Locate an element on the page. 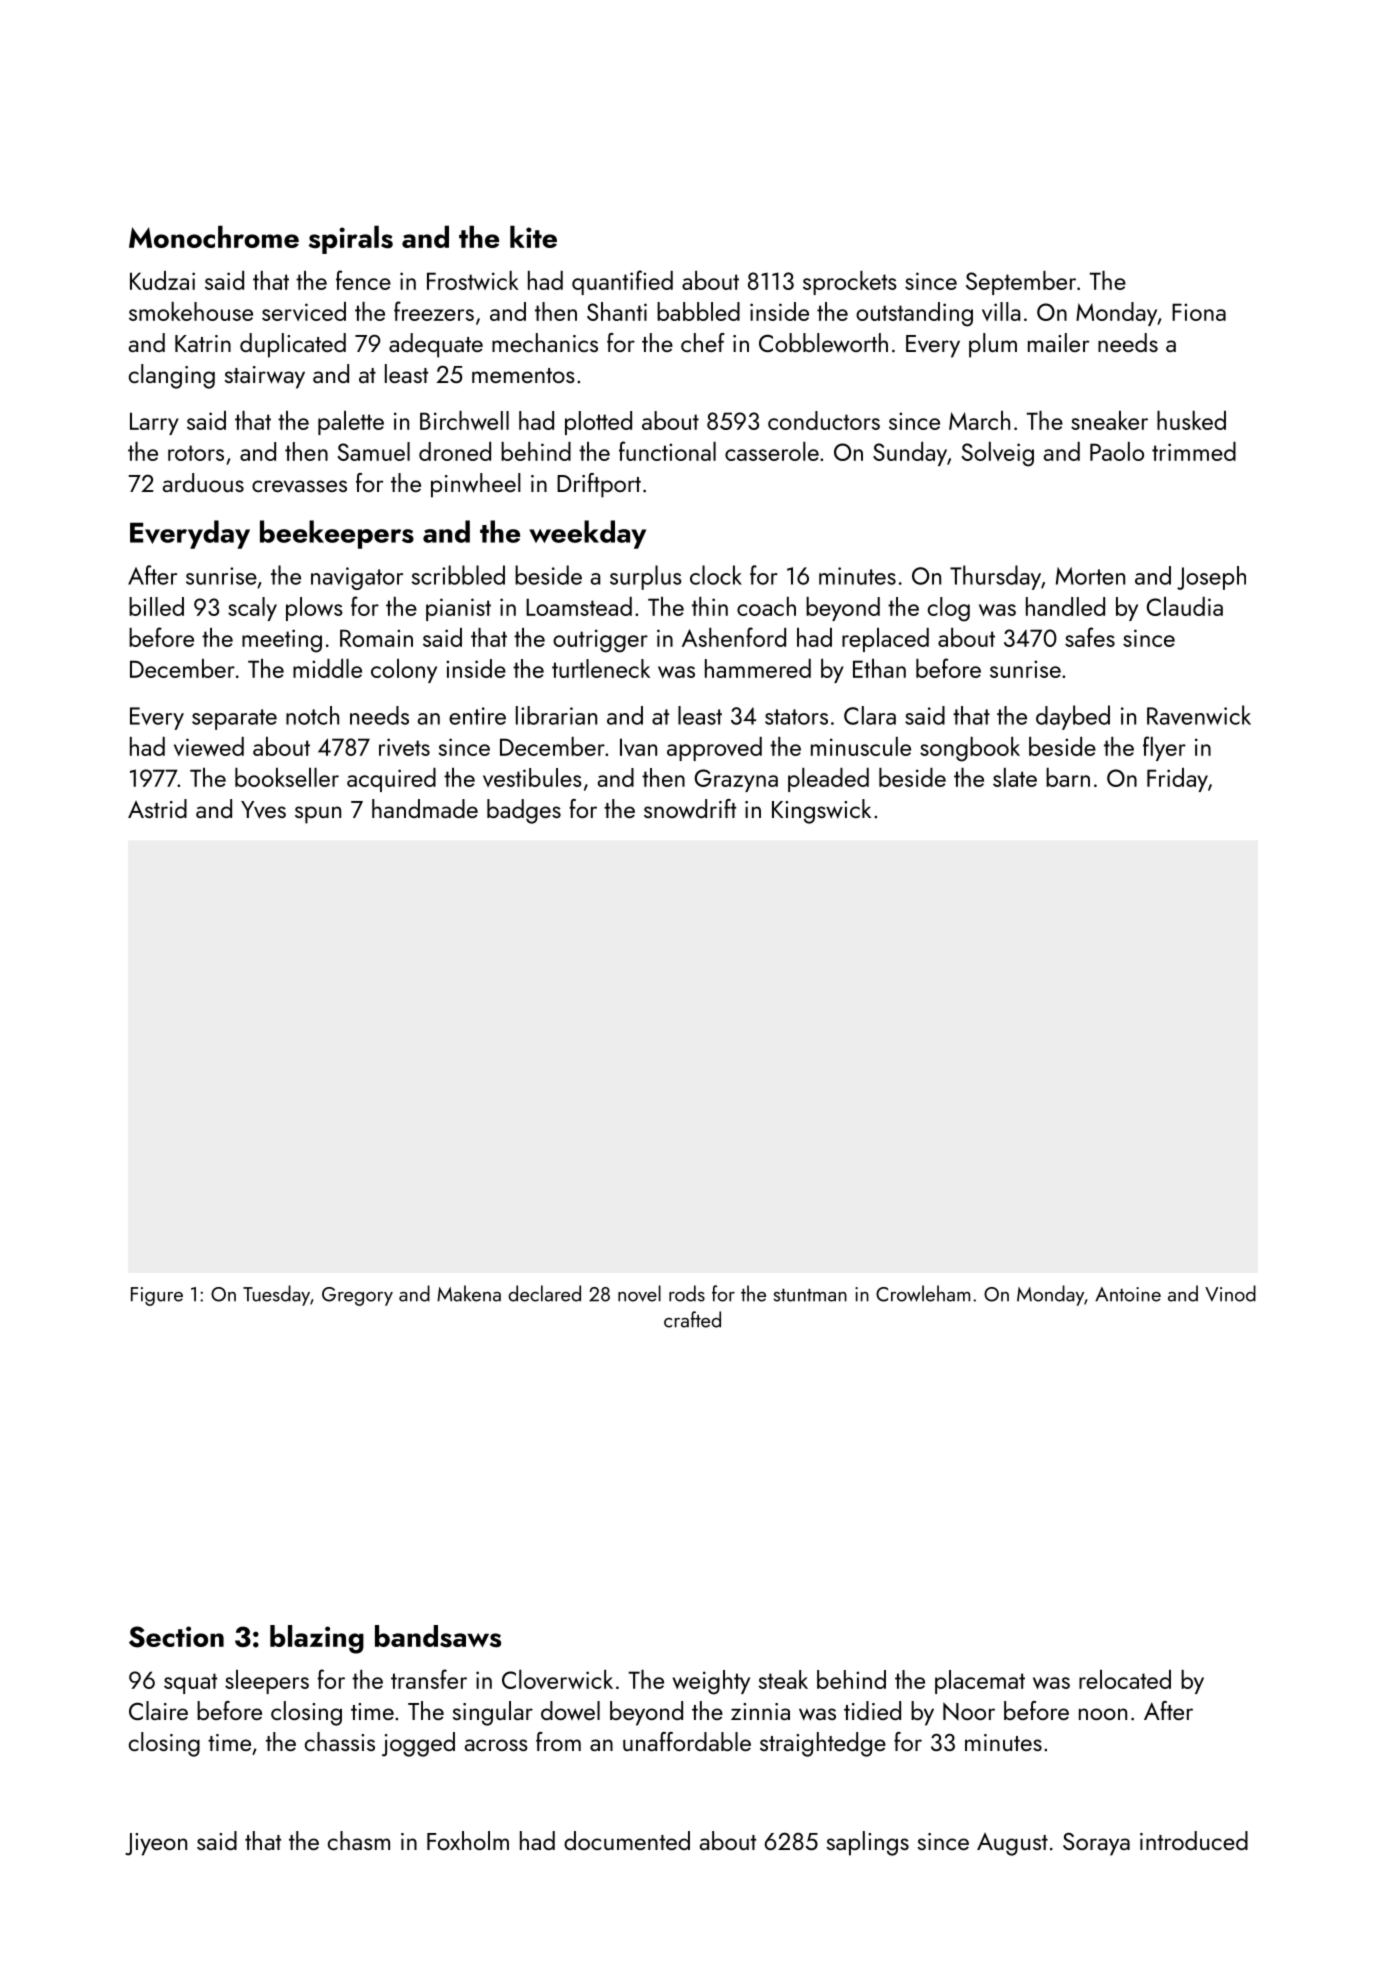 The height and width of the image is (1969, 1386). chasm is located at coordinates (359, 1840).
